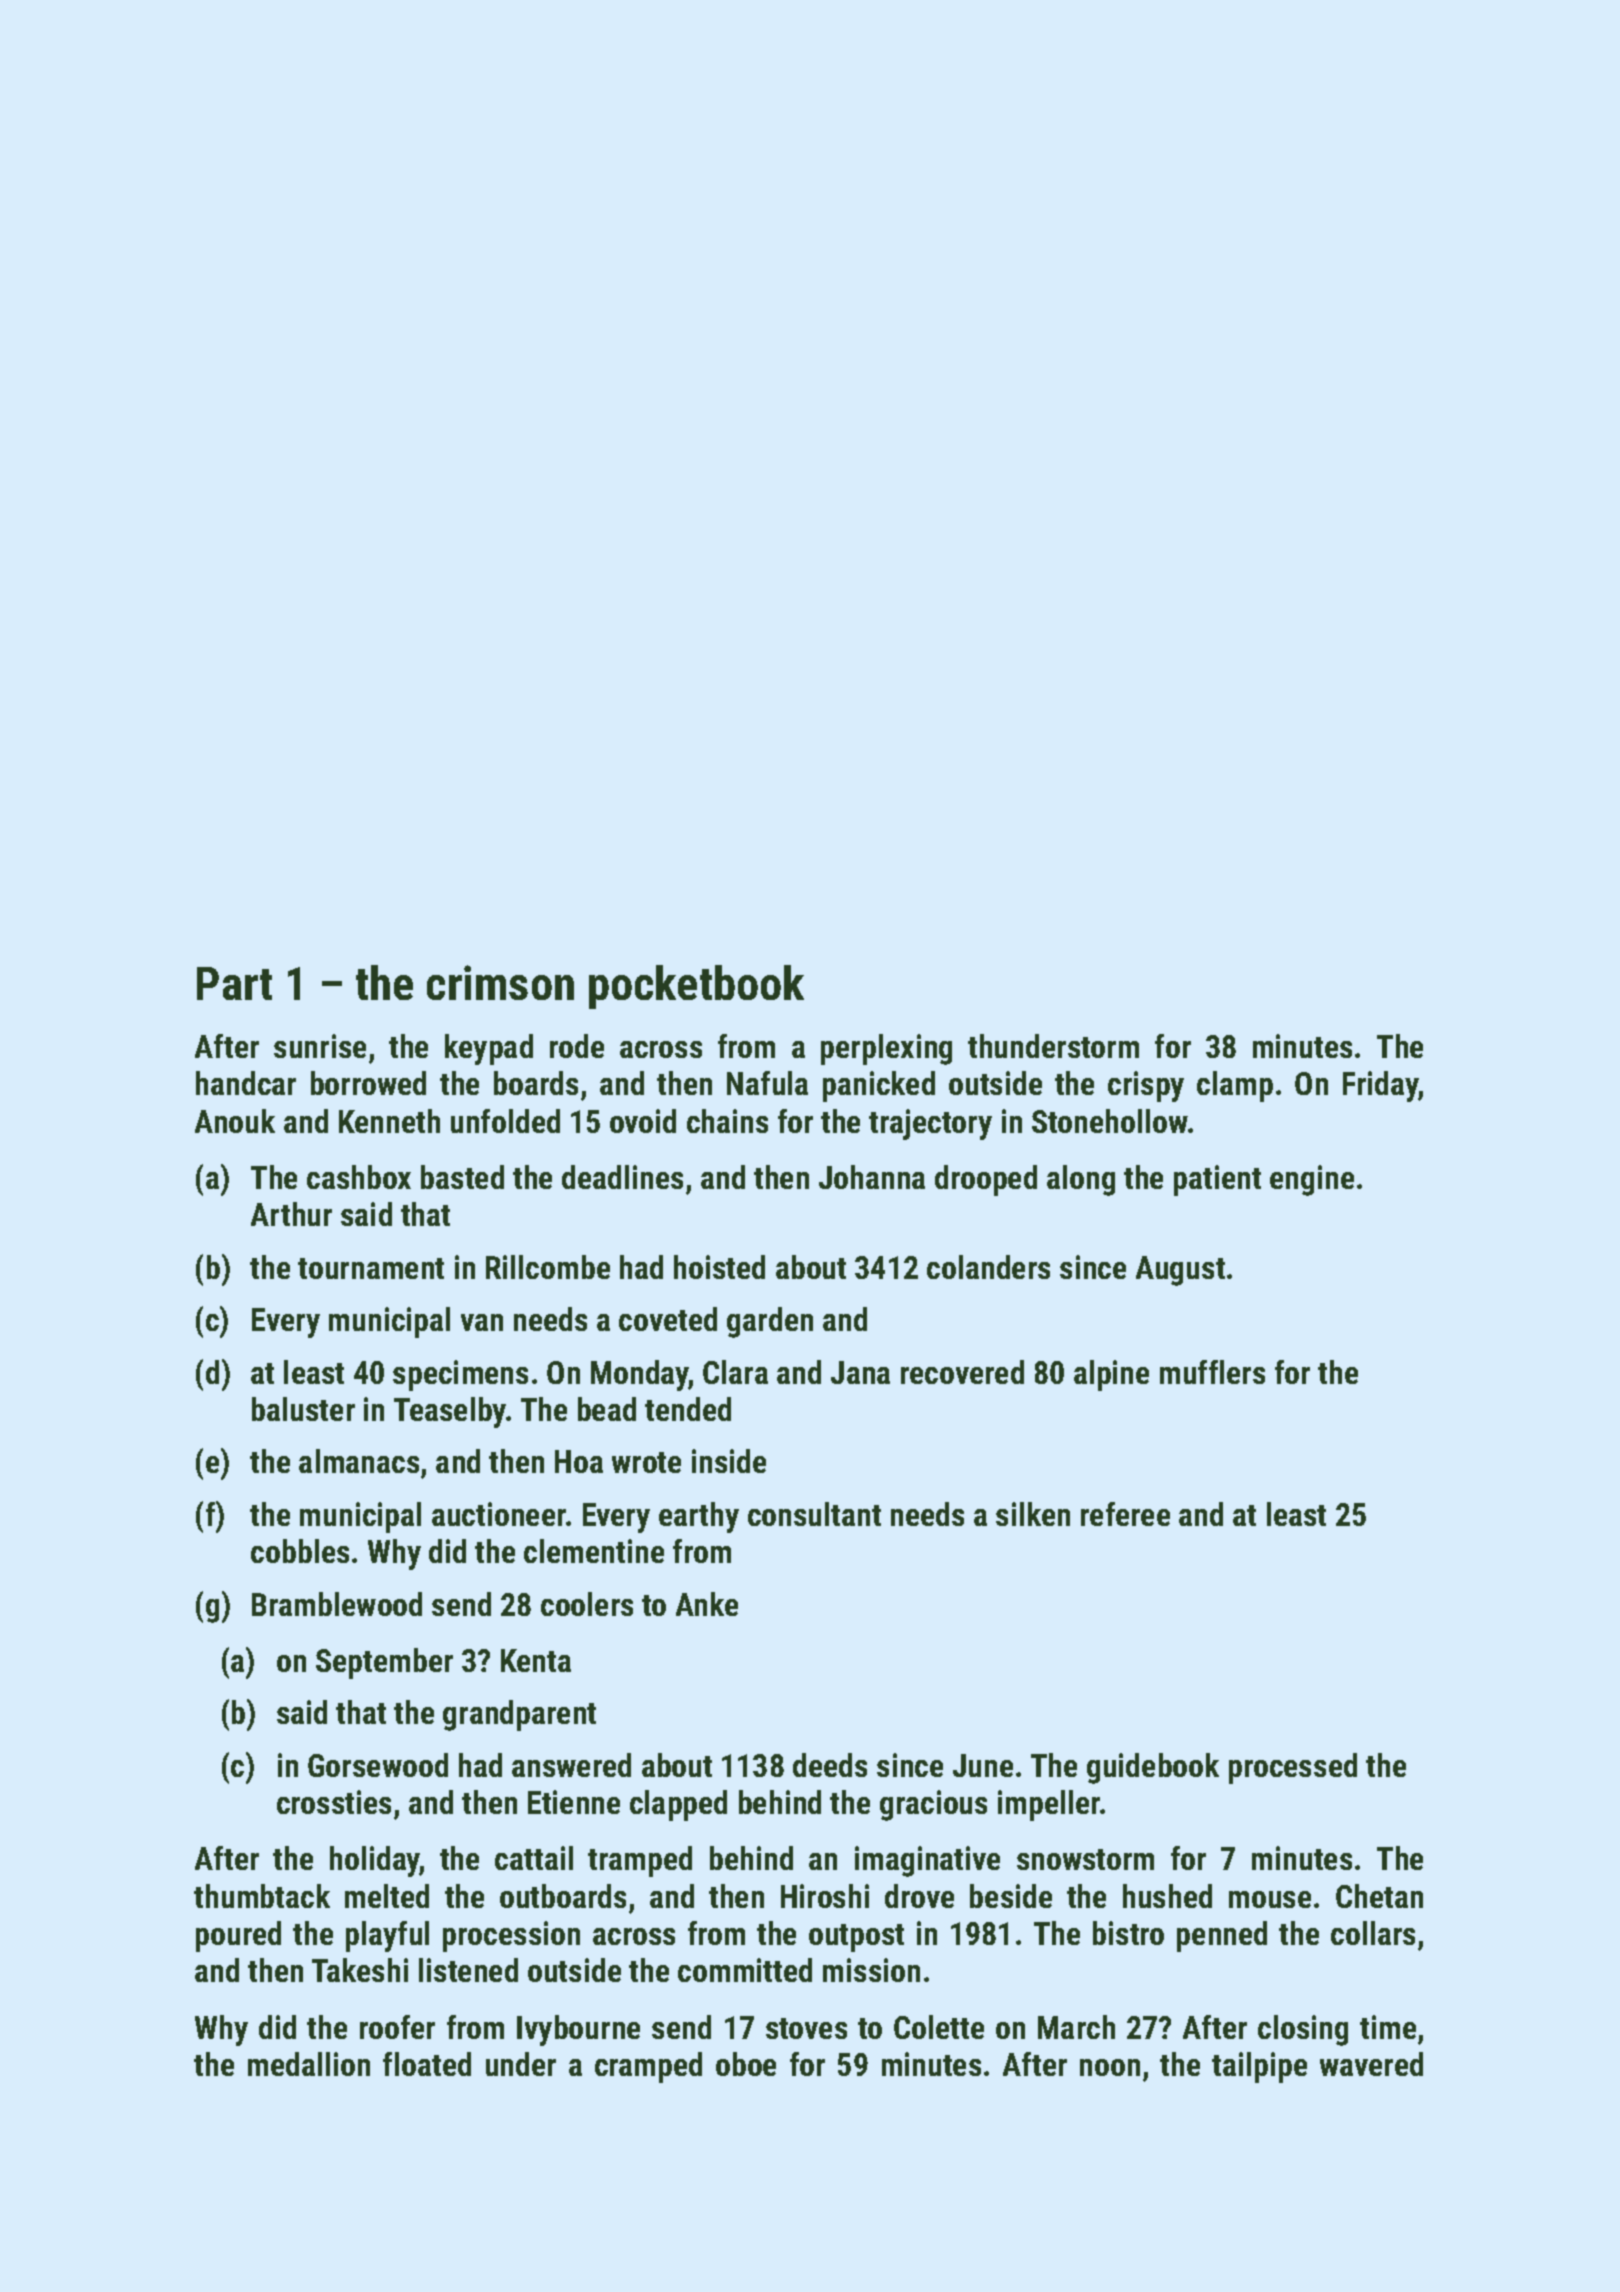 Image resolution: width=1620 pixels, height=2292 pixels. Describe the element at coordinates (962, 1372) in the screenshot. I see `recovered` at that location.
